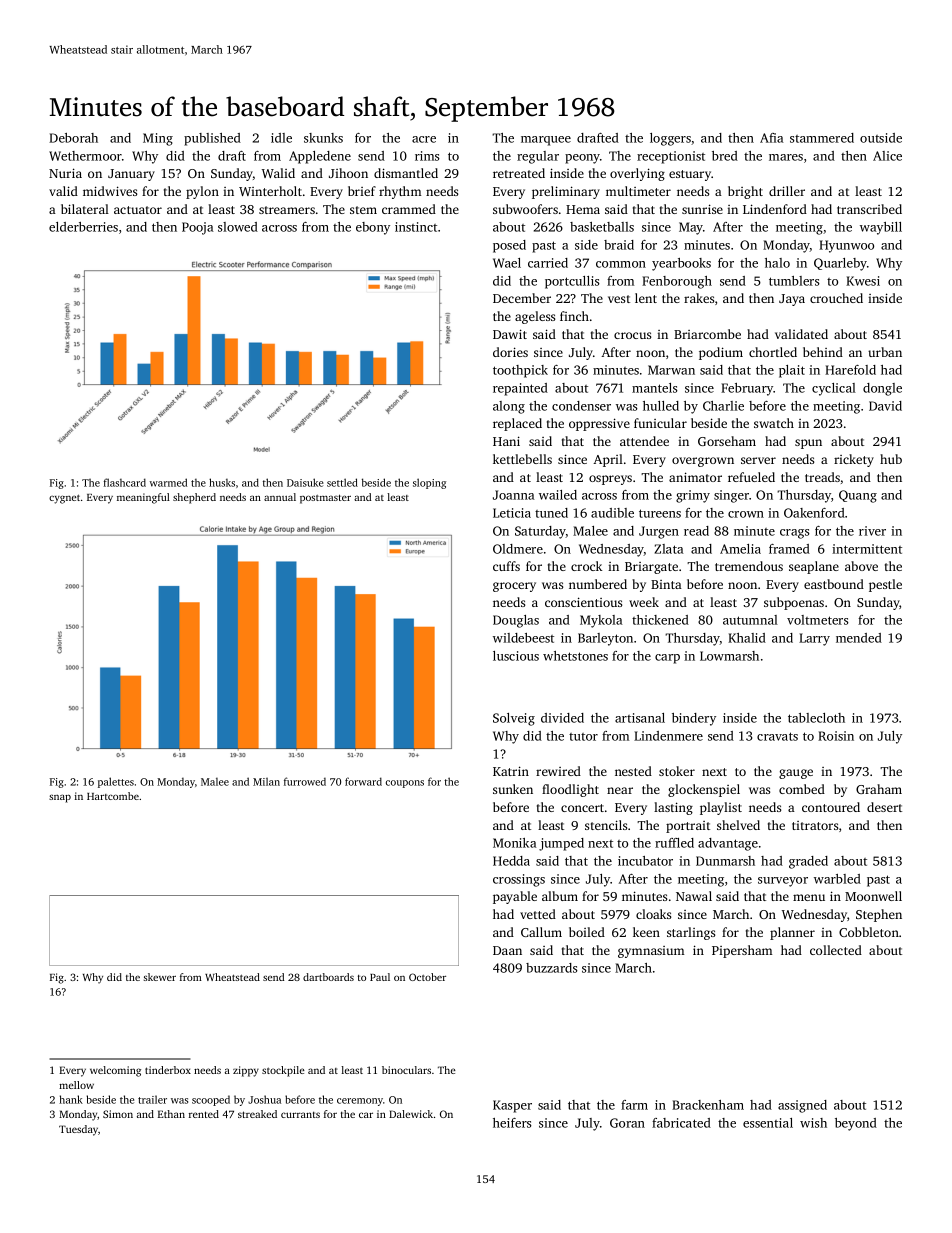 The height and width of the page is (1233, 952). What do you see at coordinates (512, 1123) in the page?
I see `heifers` at bounding box center [512, 1123].
